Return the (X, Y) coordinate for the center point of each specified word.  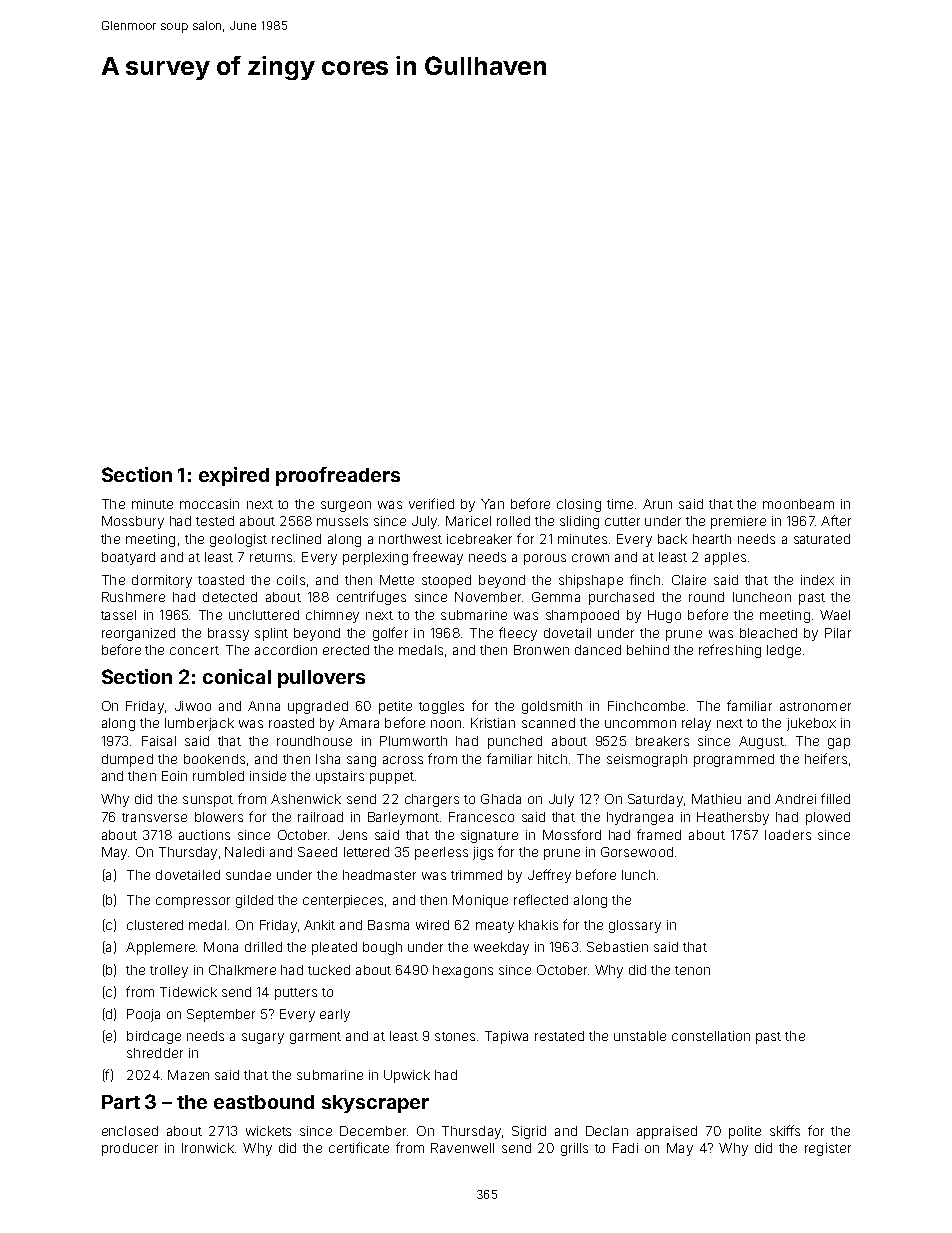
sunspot (208, 801)
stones (455, 1036)
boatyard (128, 558)
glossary (635, 926)
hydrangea (640, 818)
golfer (390, 634)
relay (696, 724)
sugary (263, 1038)
